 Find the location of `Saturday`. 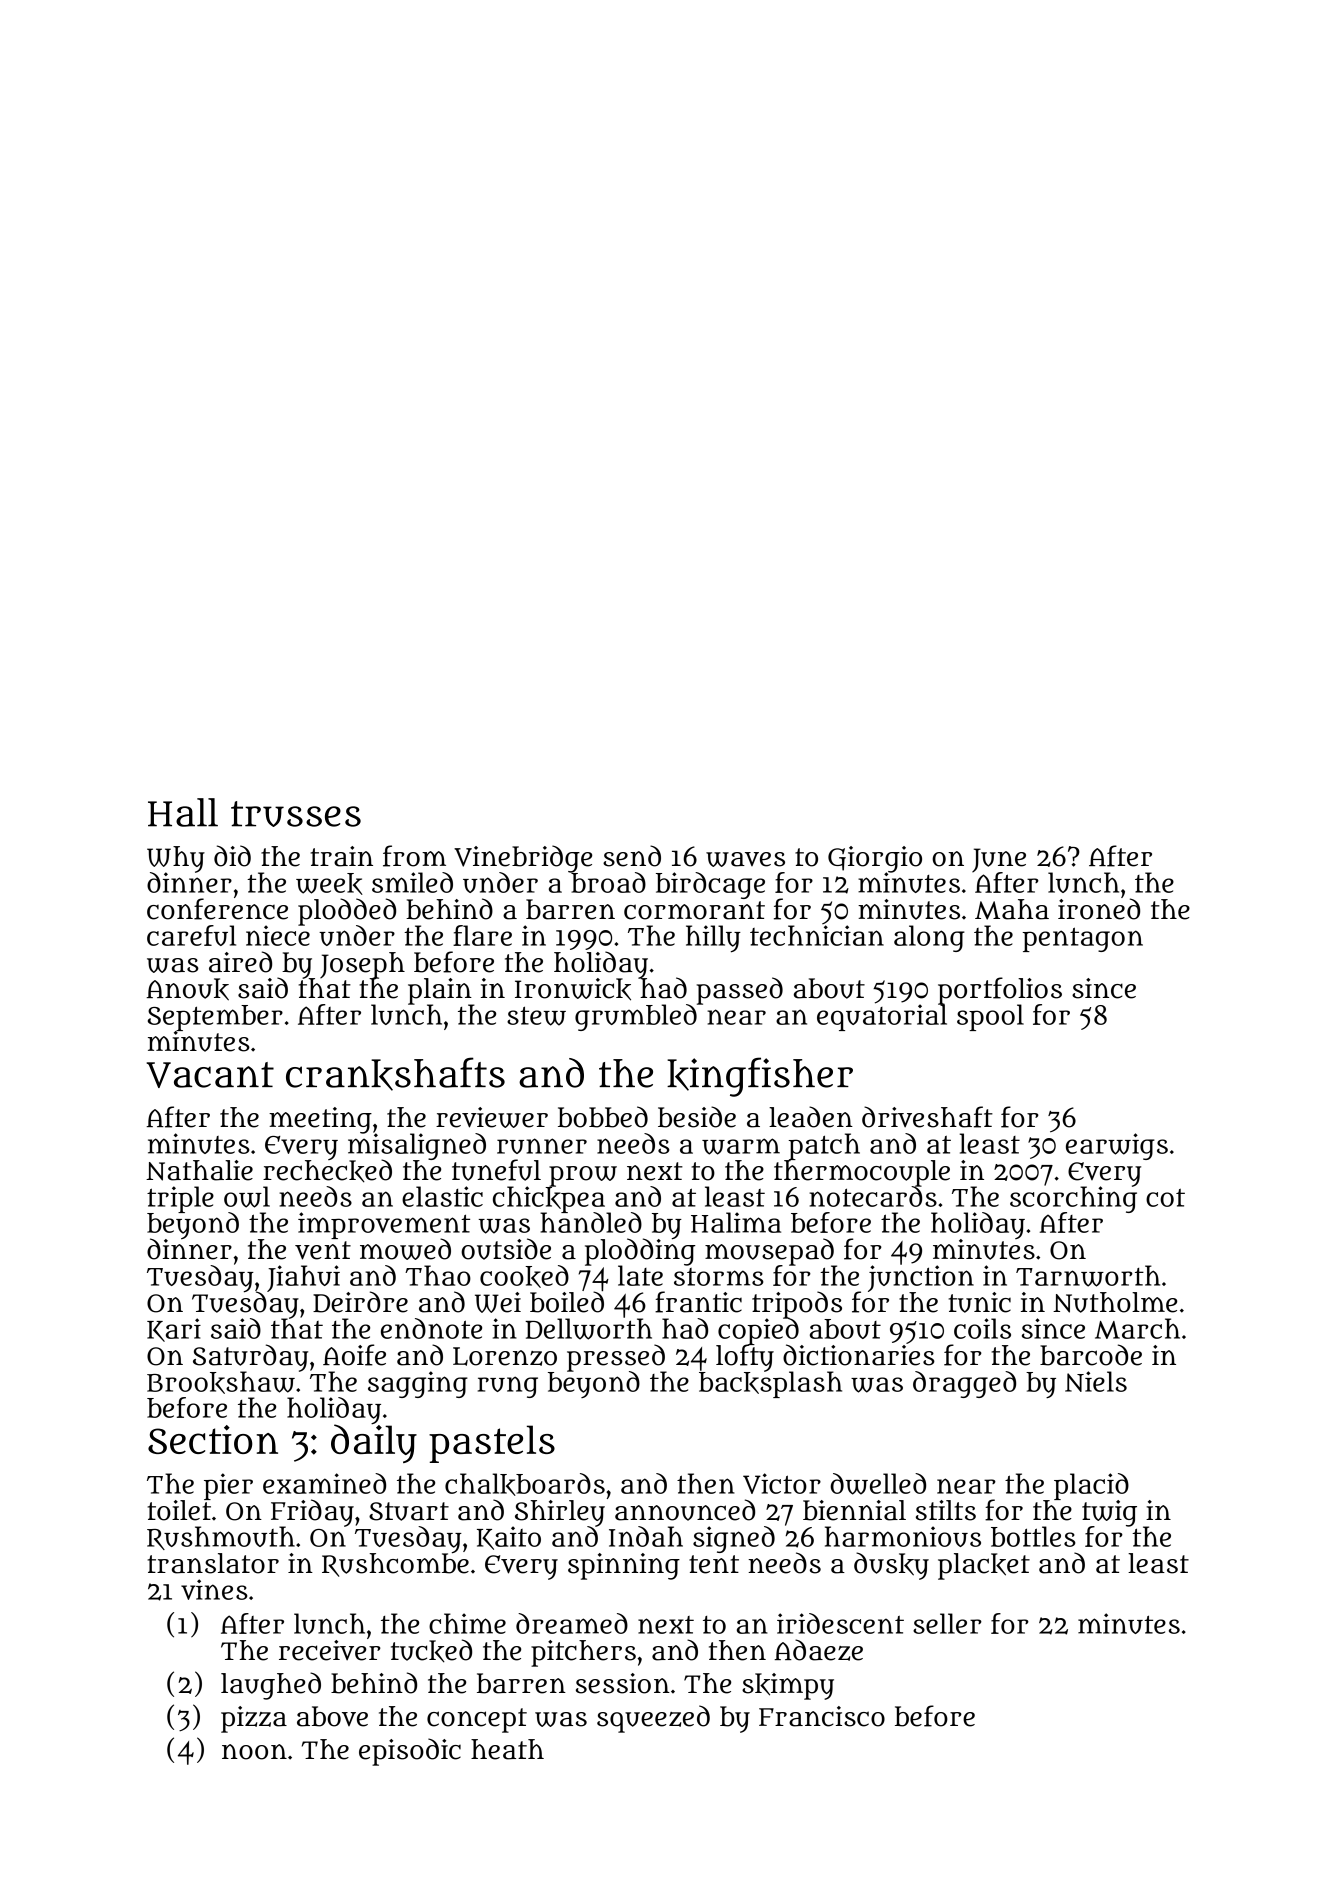

Saturday is located at coordinates (250, 1357).
